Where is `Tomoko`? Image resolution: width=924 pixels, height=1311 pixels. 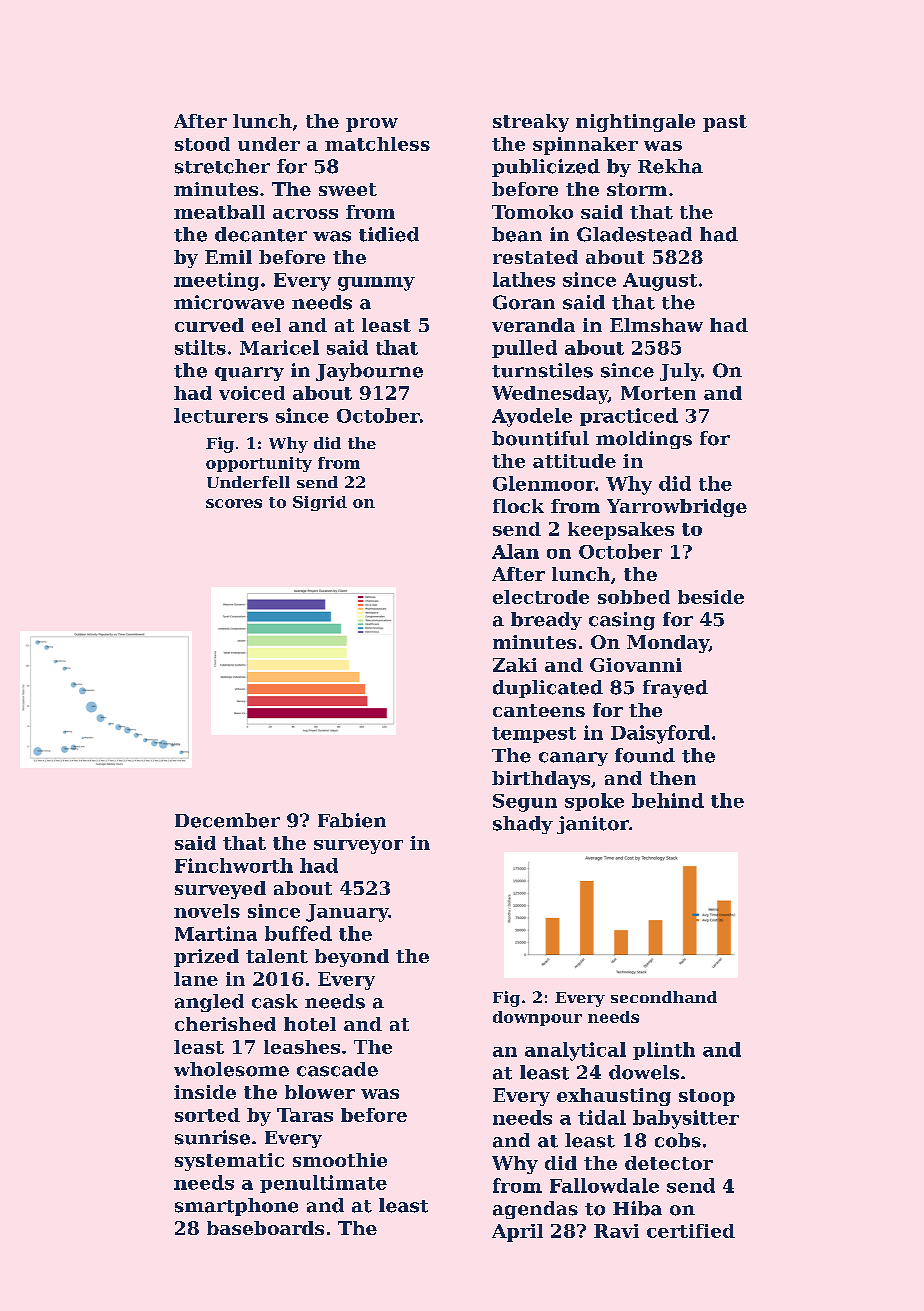 Tomoko is located at coordinates (532, 212).
